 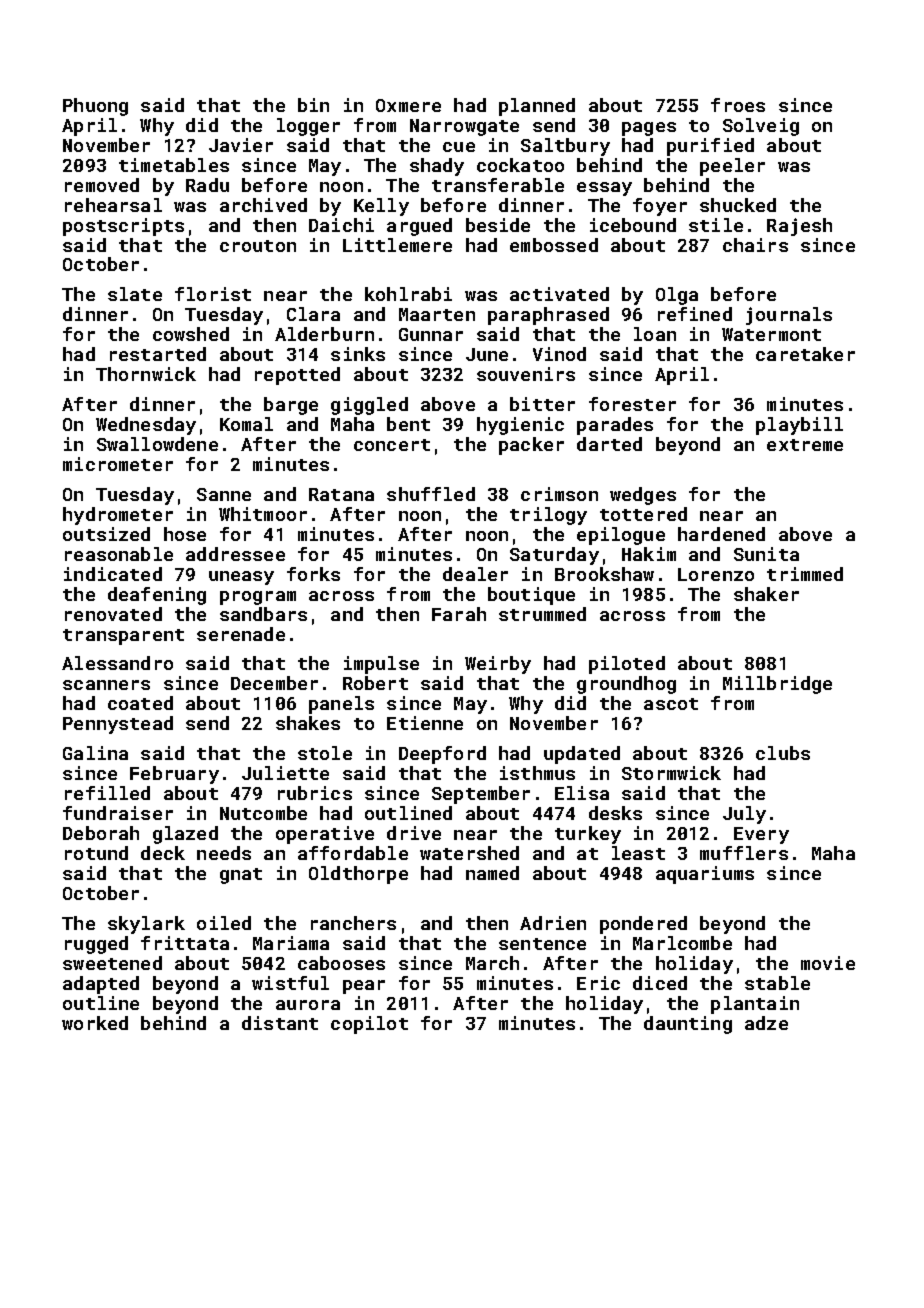 I want to click on turkey, so click(x=588, y=835).
